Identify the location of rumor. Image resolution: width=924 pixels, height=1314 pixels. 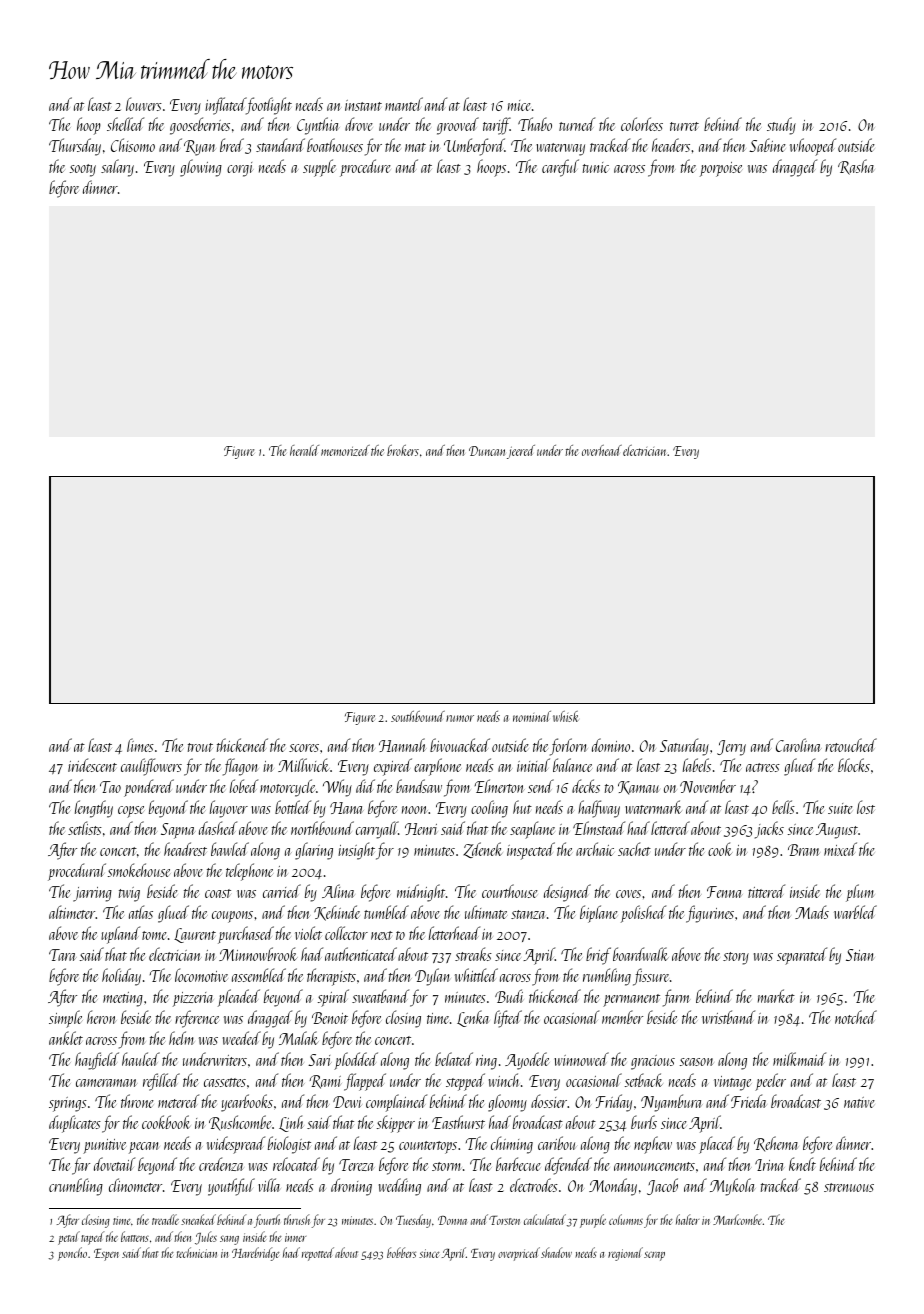
(460, 718).
